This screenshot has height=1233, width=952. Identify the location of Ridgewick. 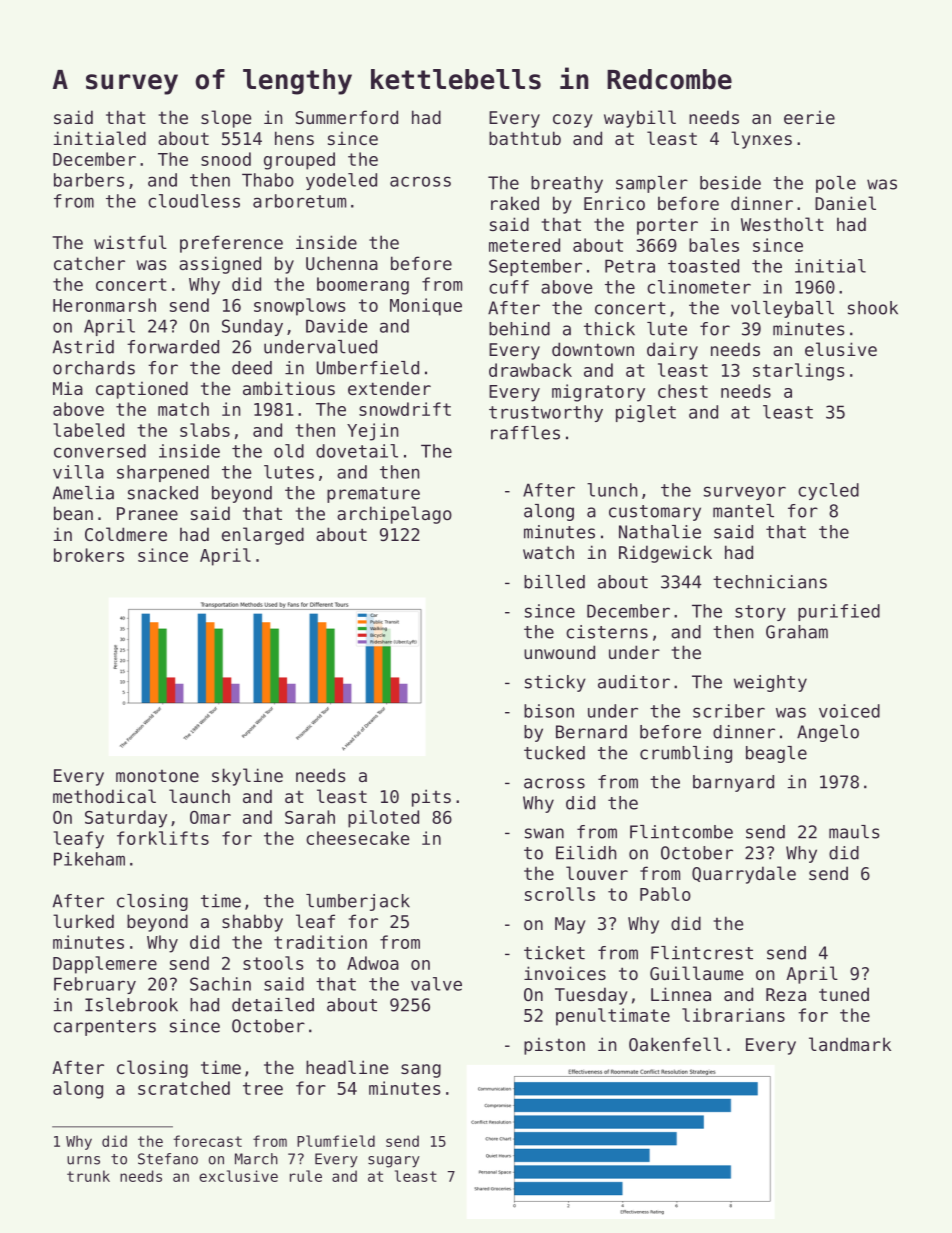
(665, 554).
